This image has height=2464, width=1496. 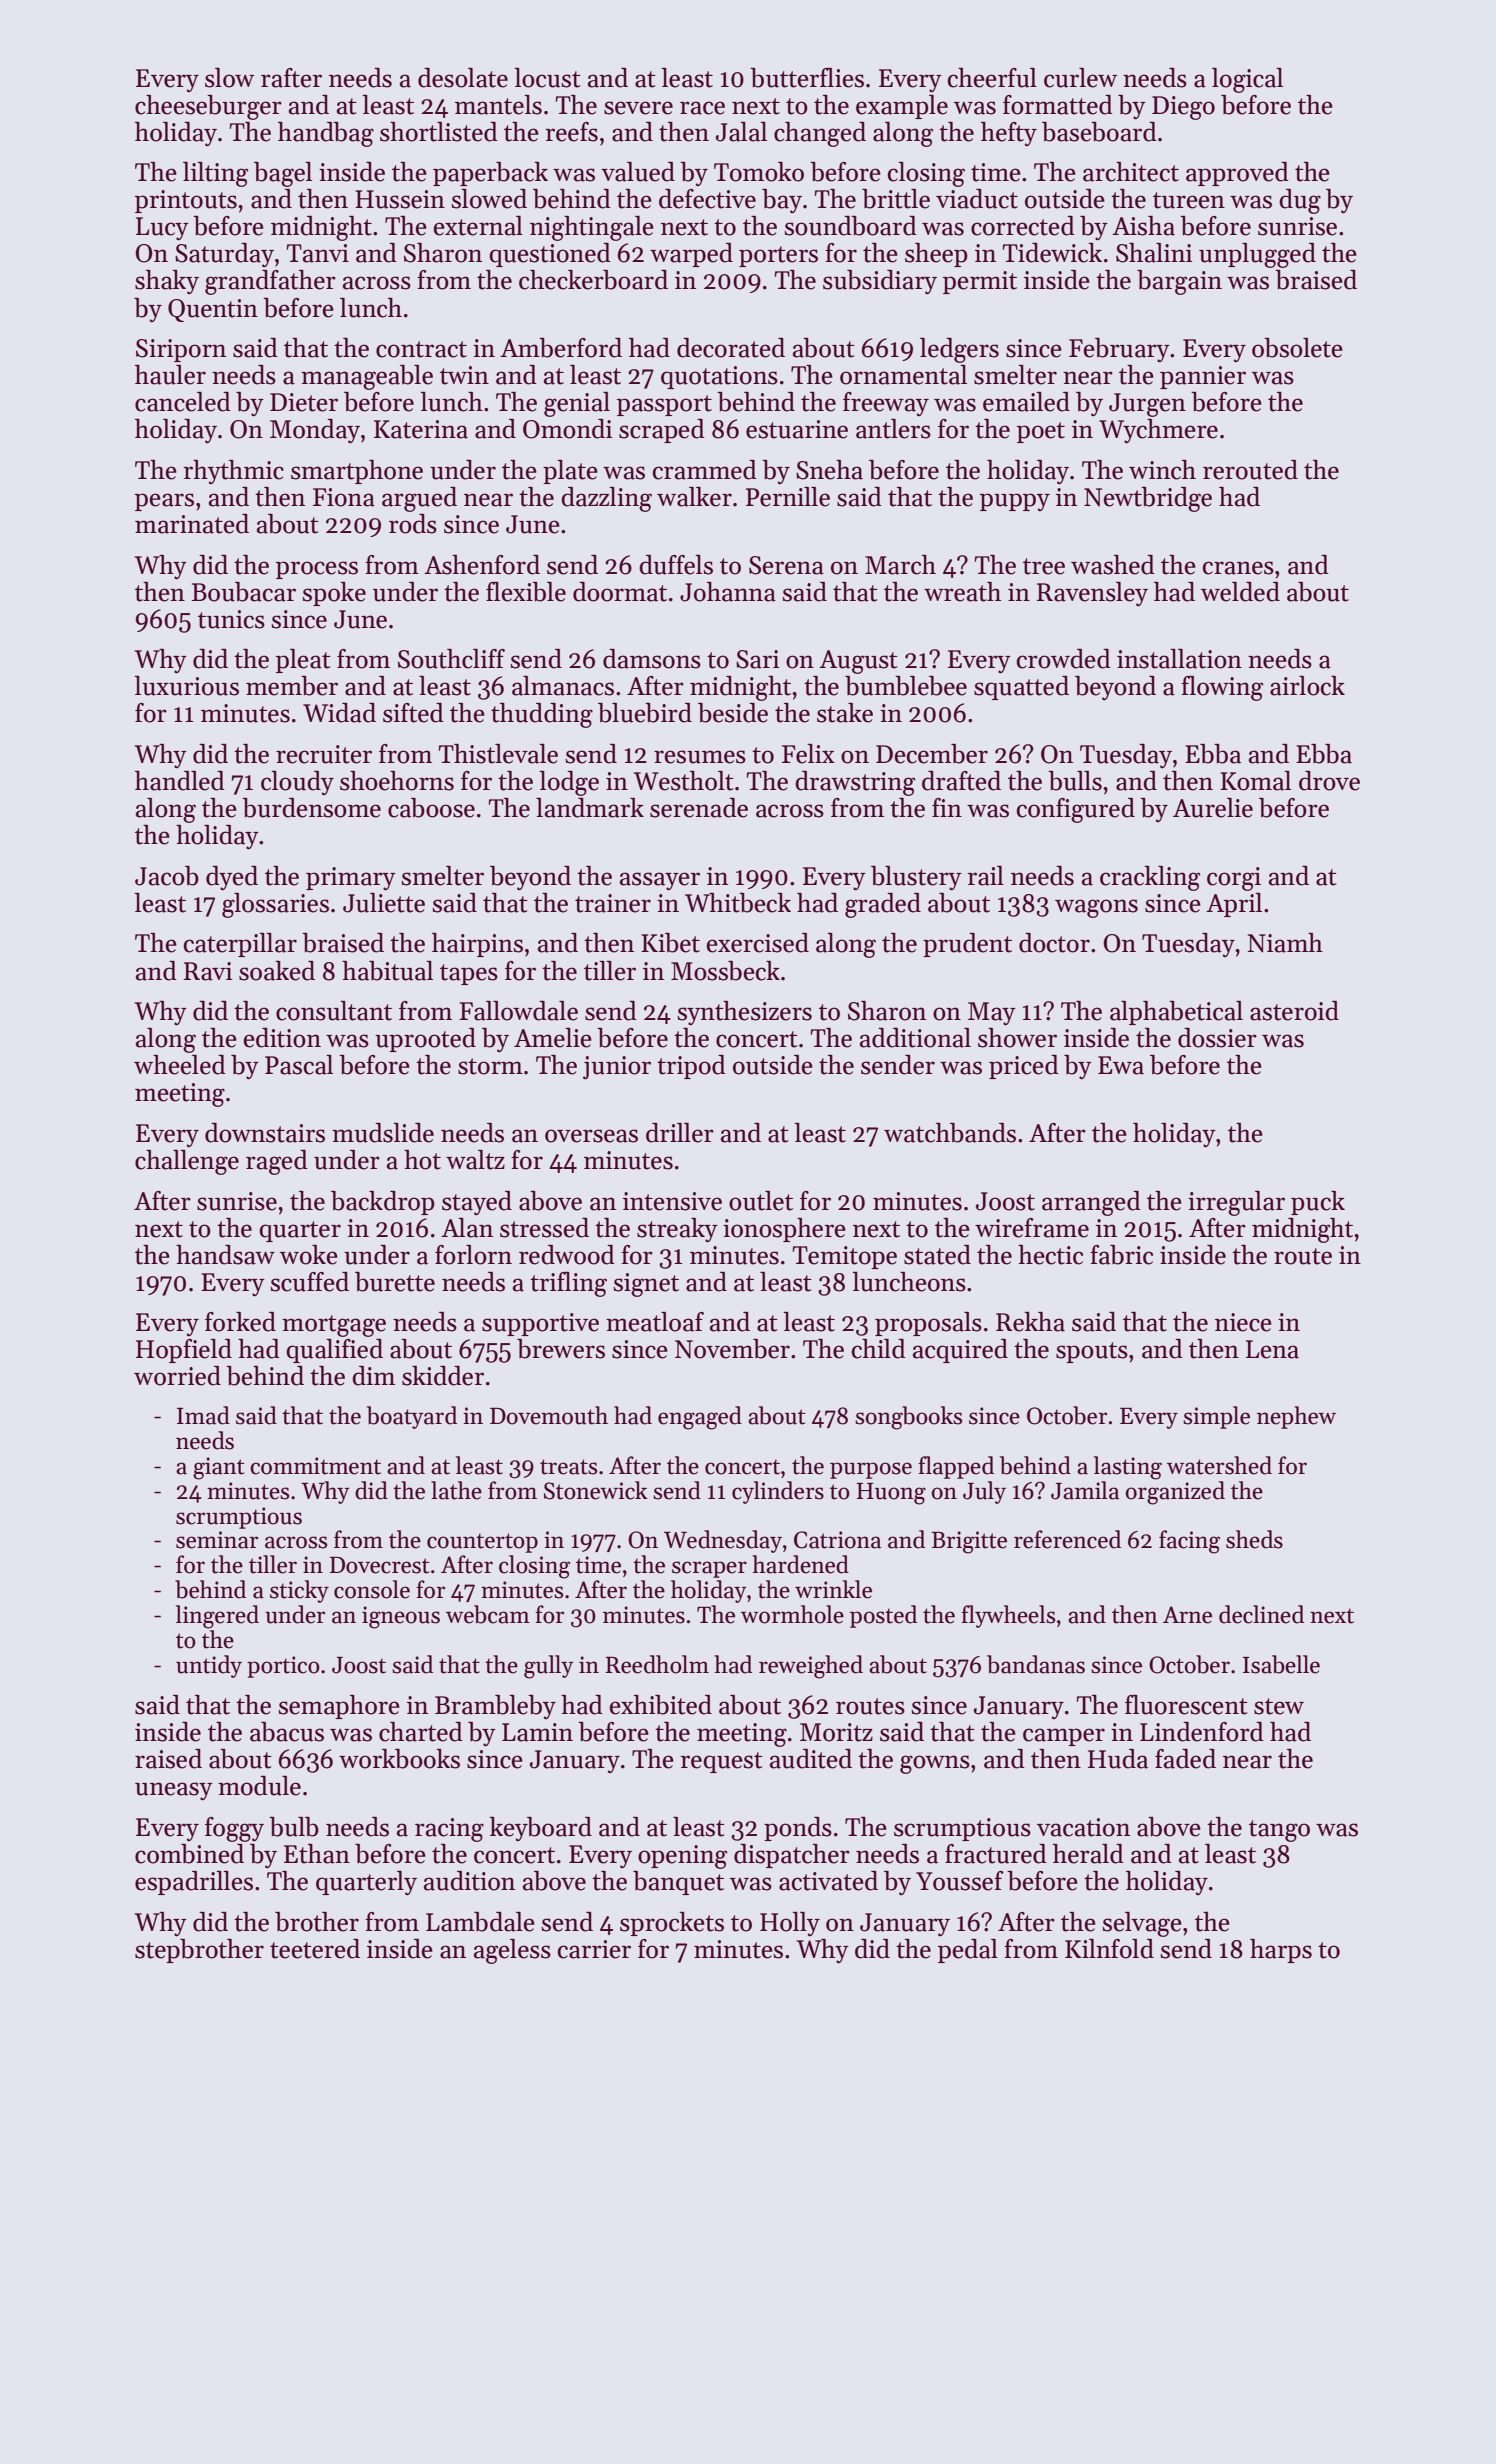 What do you see at coordinates (1247, 80) in the image?
I see `logical` at bounding box center [1247, 80].
